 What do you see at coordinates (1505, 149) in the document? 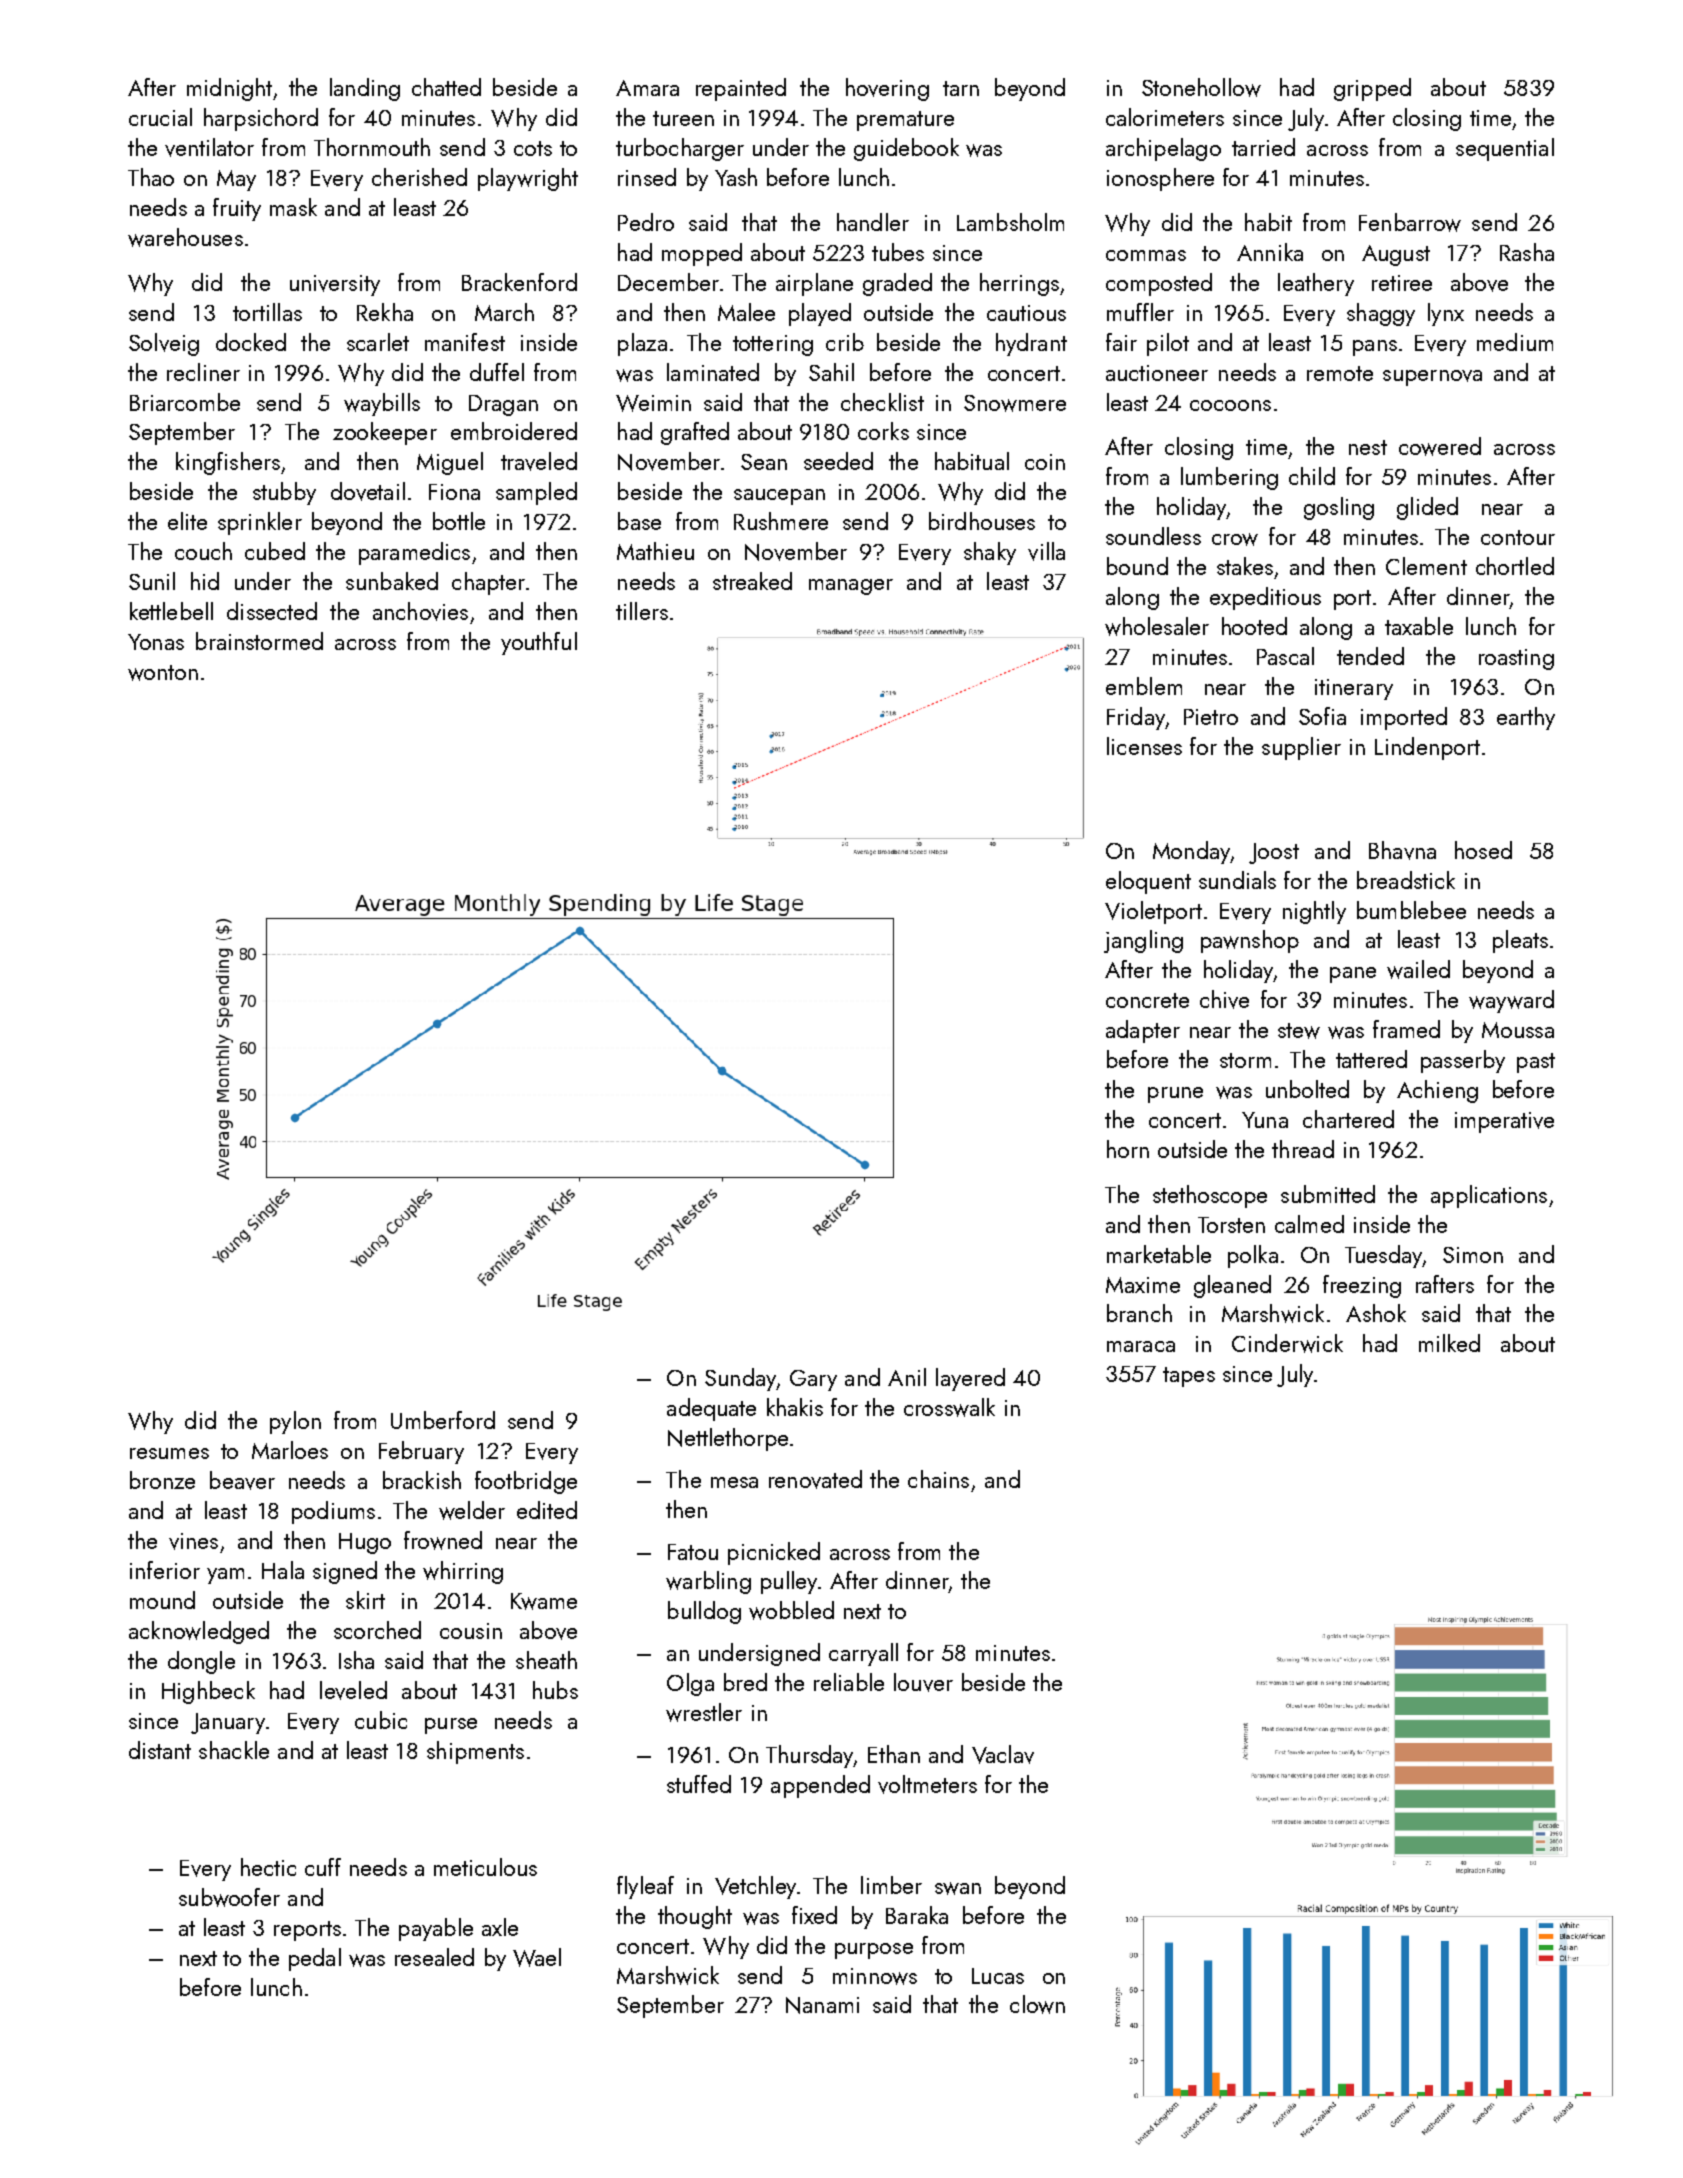
I see `sequential` at bounding box center [1505, 149].
